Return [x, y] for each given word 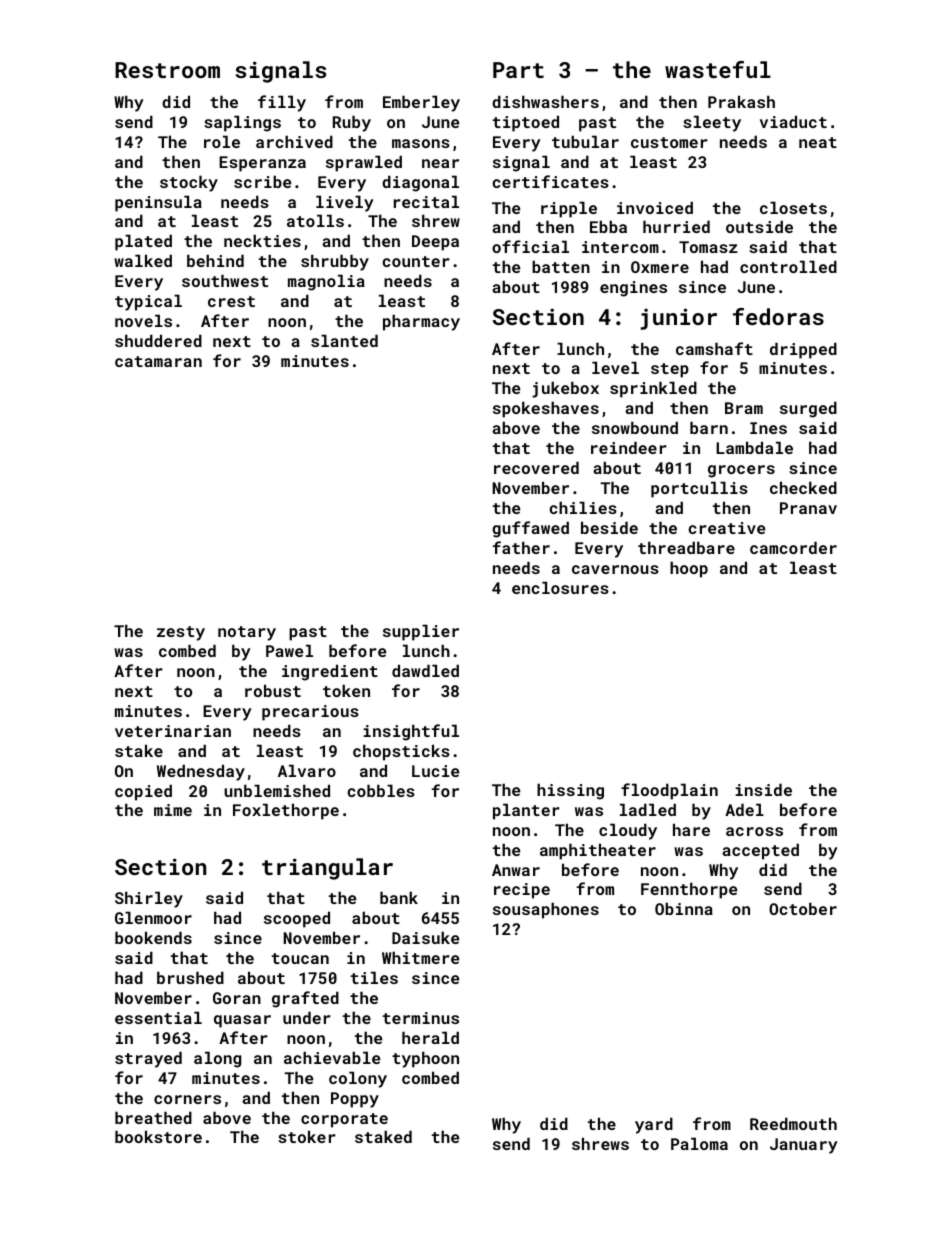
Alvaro [307, 770]
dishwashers [545, 101]
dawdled [425, 670]
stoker [307, 1136]
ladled [648, 809]
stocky [189, 183]
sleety [712, 123]
